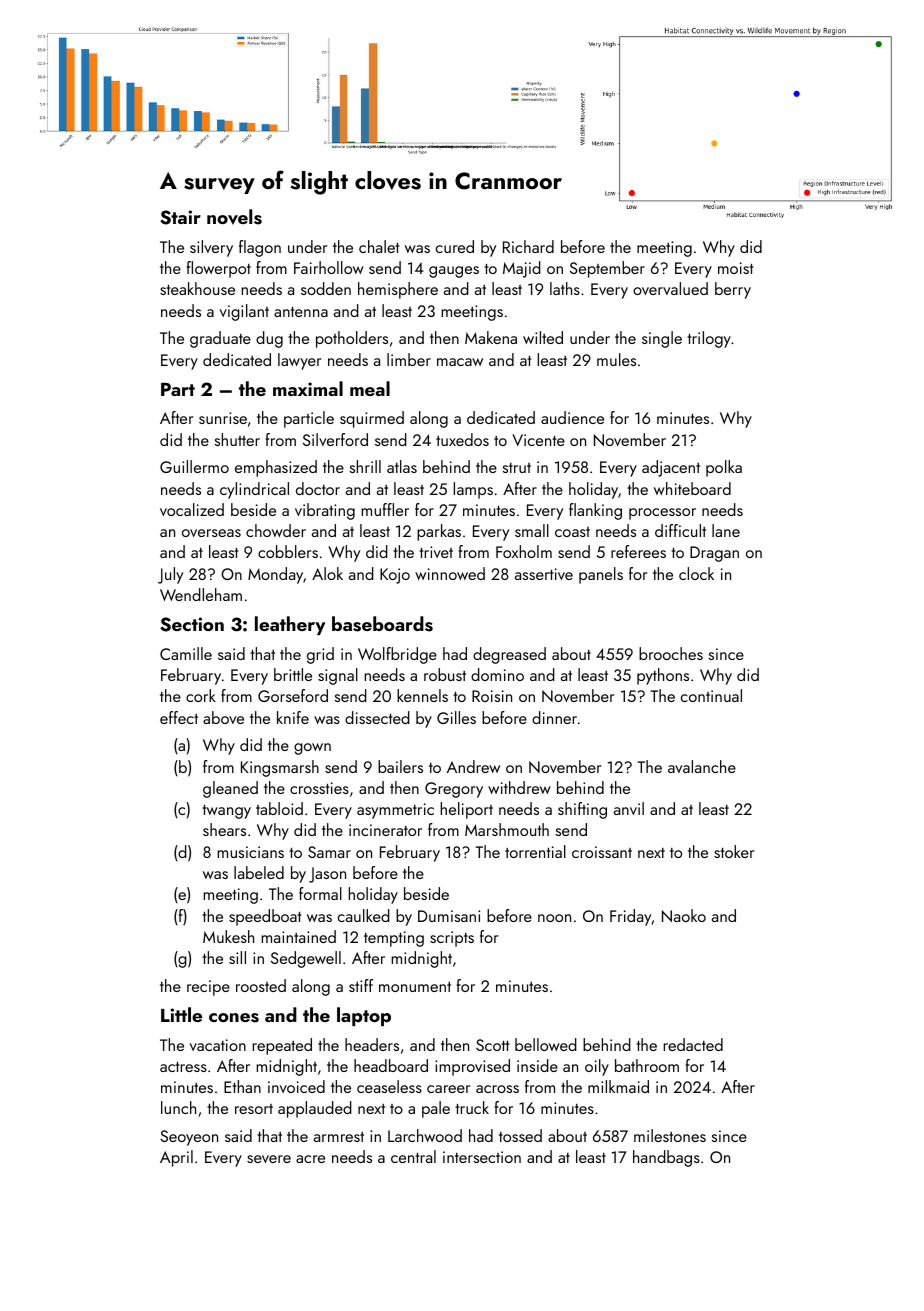  What do you see at coordinates (671, 653) in the document?
I see `brooches` at bounding box center [671, 653].
